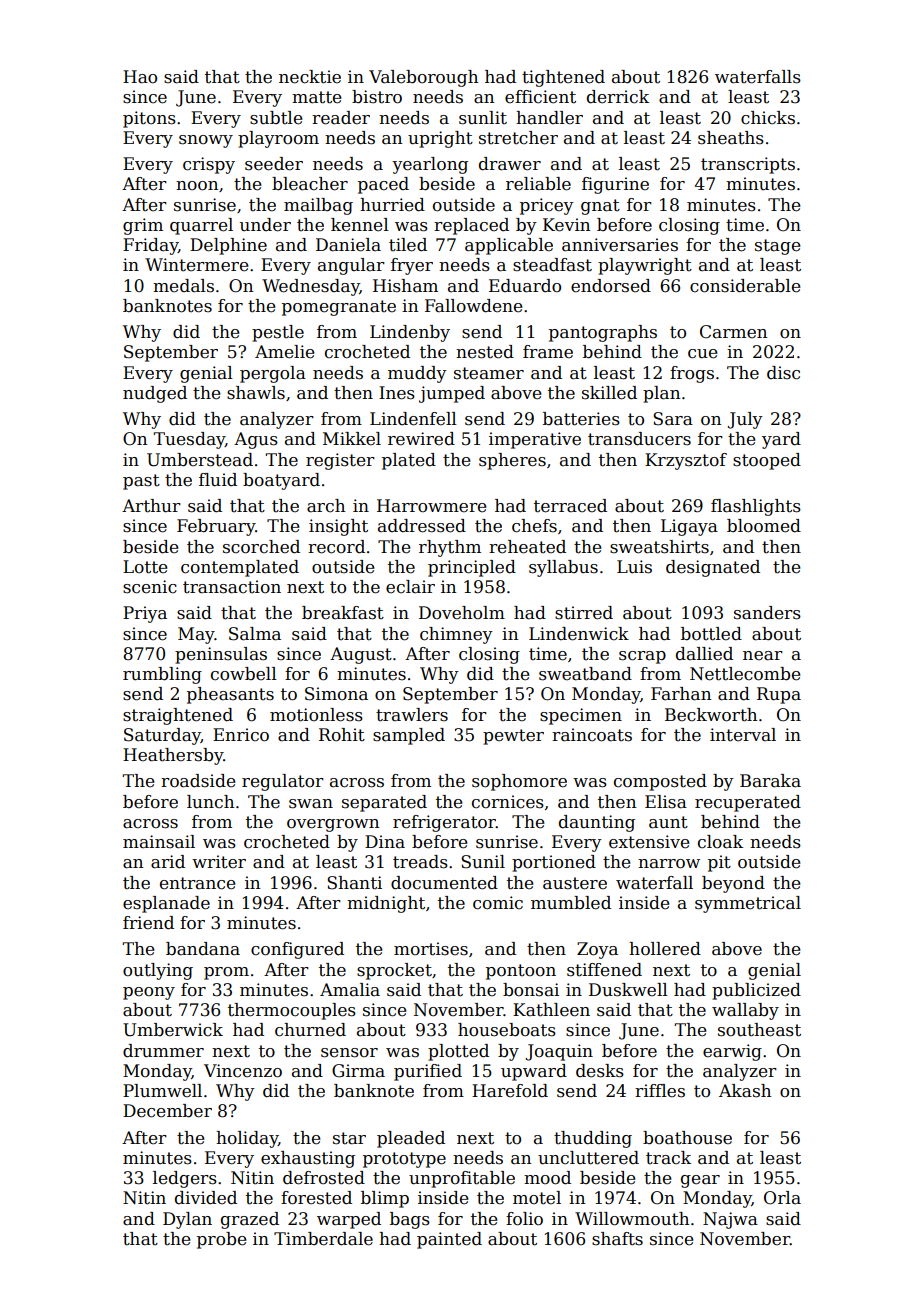  I want to click on desks, so click(600, 1071).
